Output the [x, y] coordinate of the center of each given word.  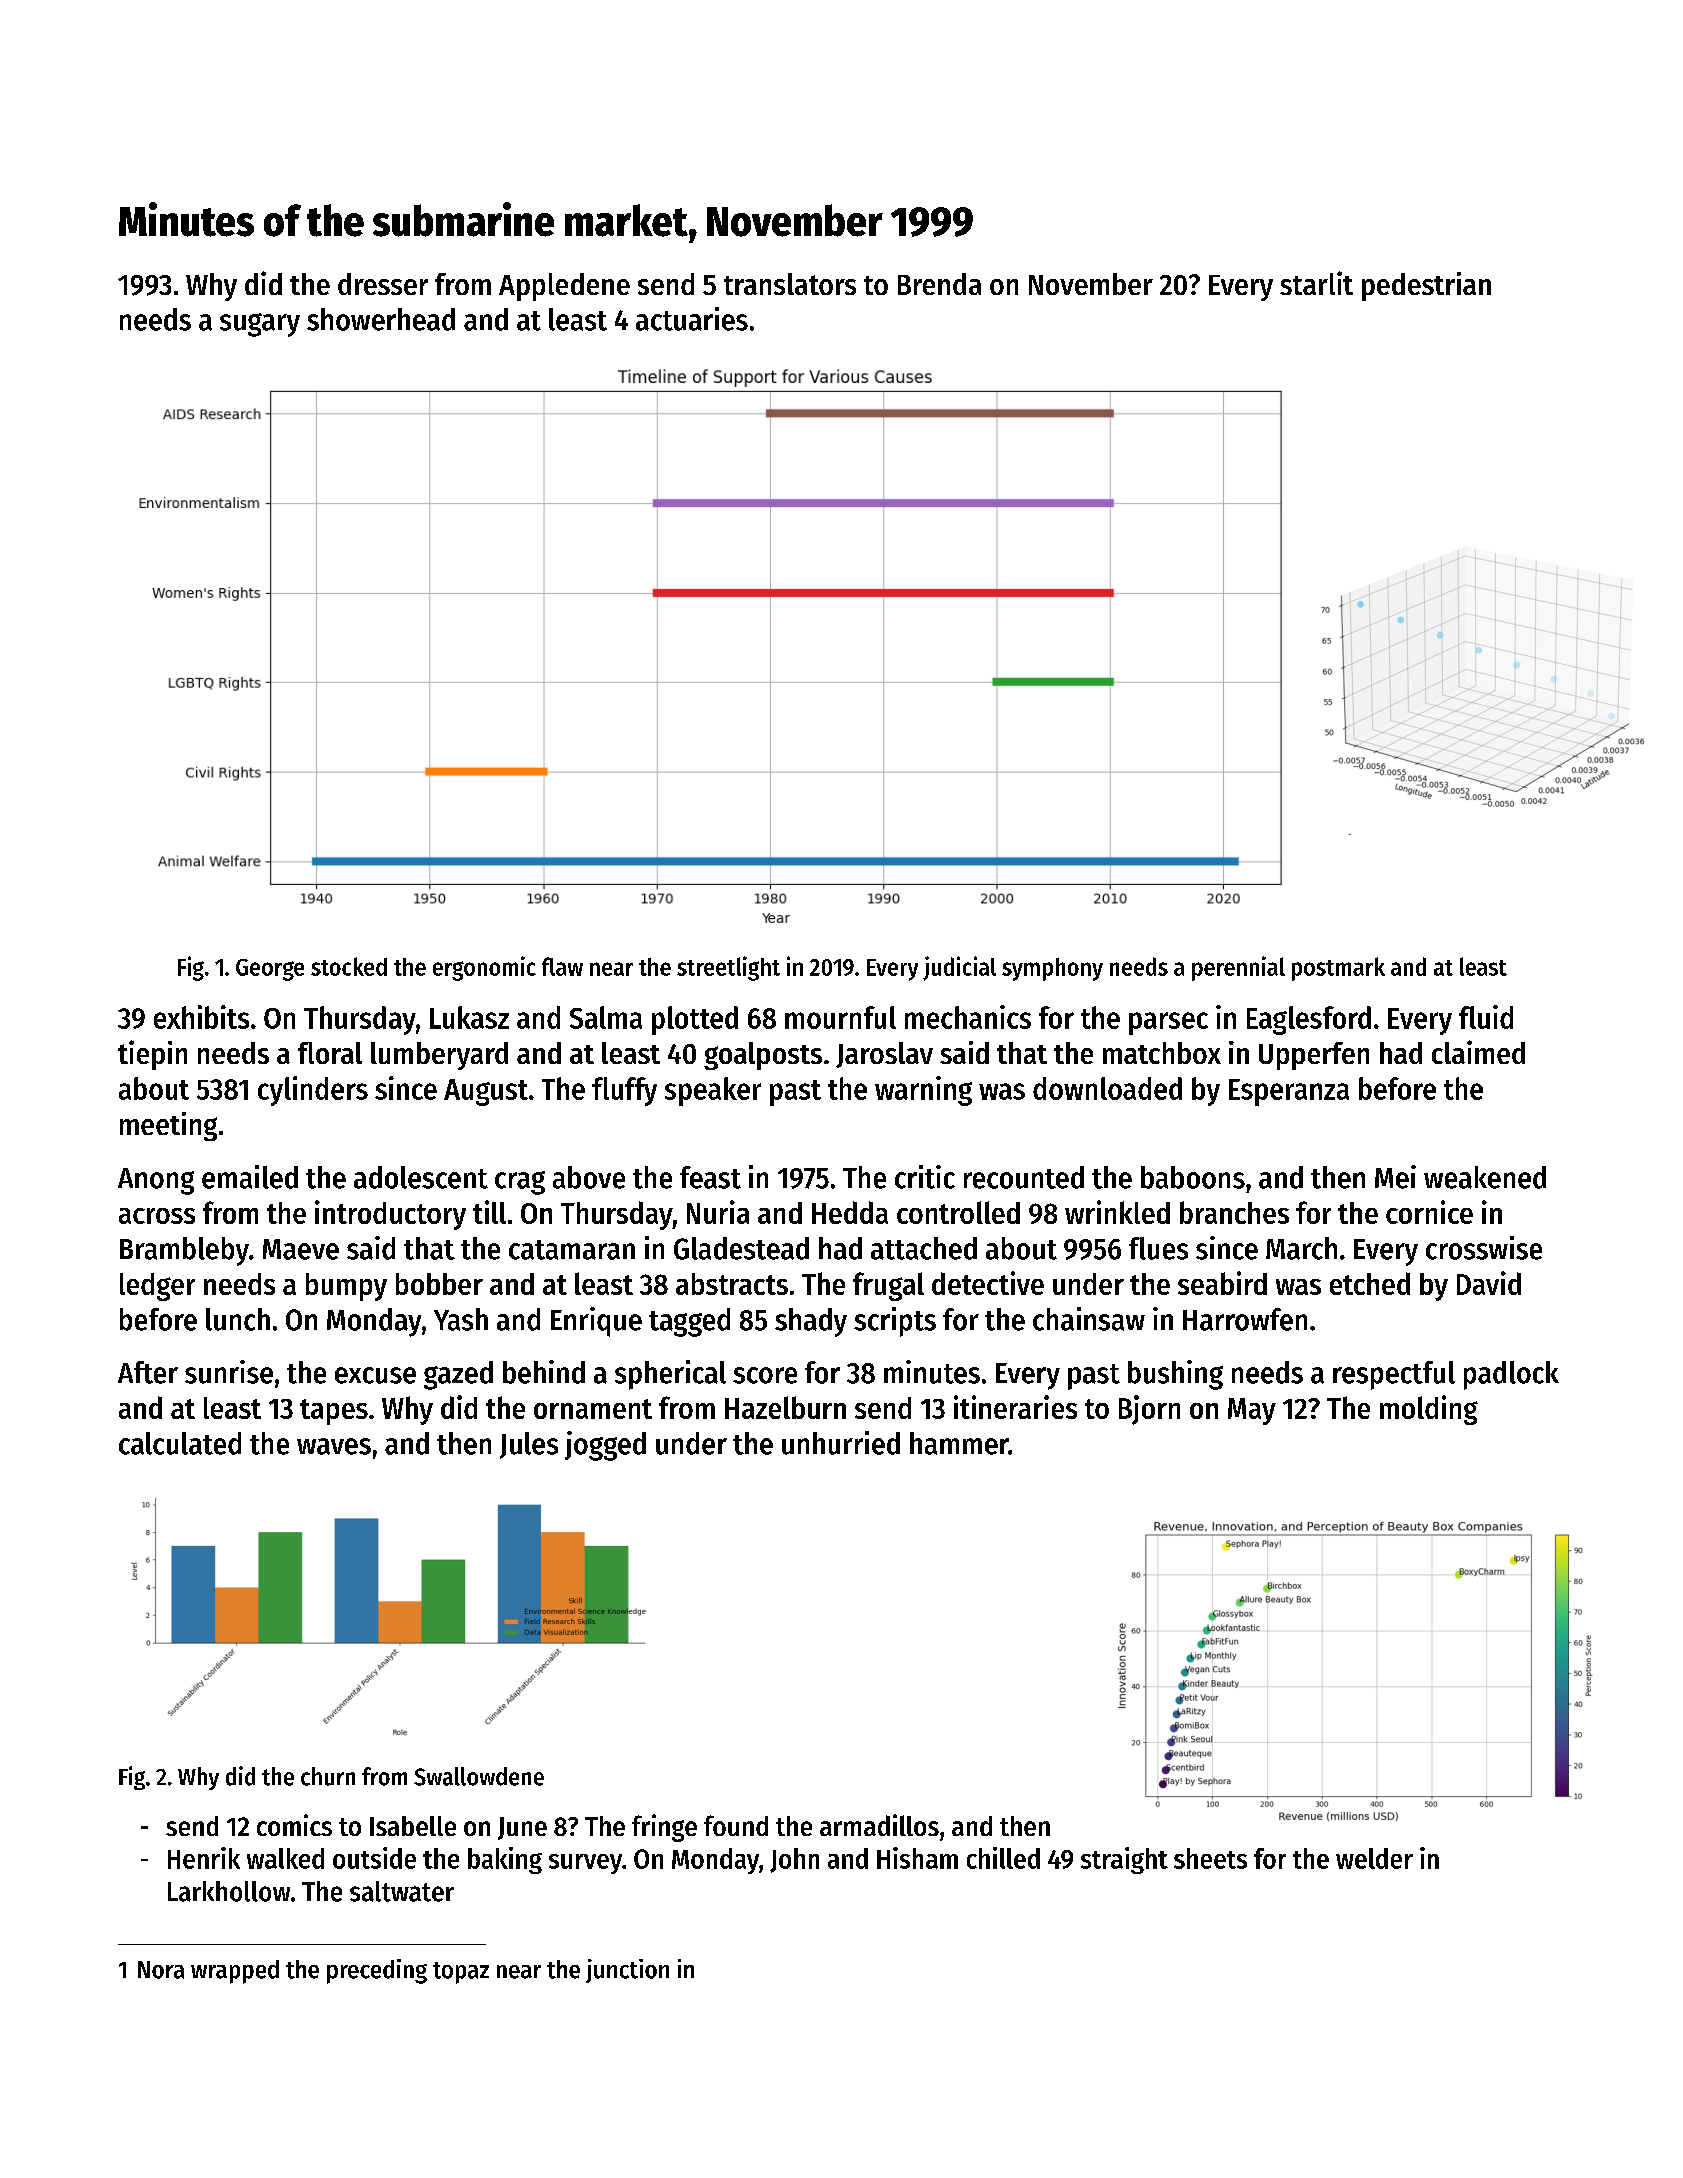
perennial [1238, 968]
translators [790, 284]
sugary [260, 325]
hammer [959, 1443]
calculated [180, 1443]
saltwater [402, 1891]
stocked [349, 966]
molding [1429, 1410]
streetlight [728, 968]
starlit [1316, 283]
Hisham [917, 1858]
